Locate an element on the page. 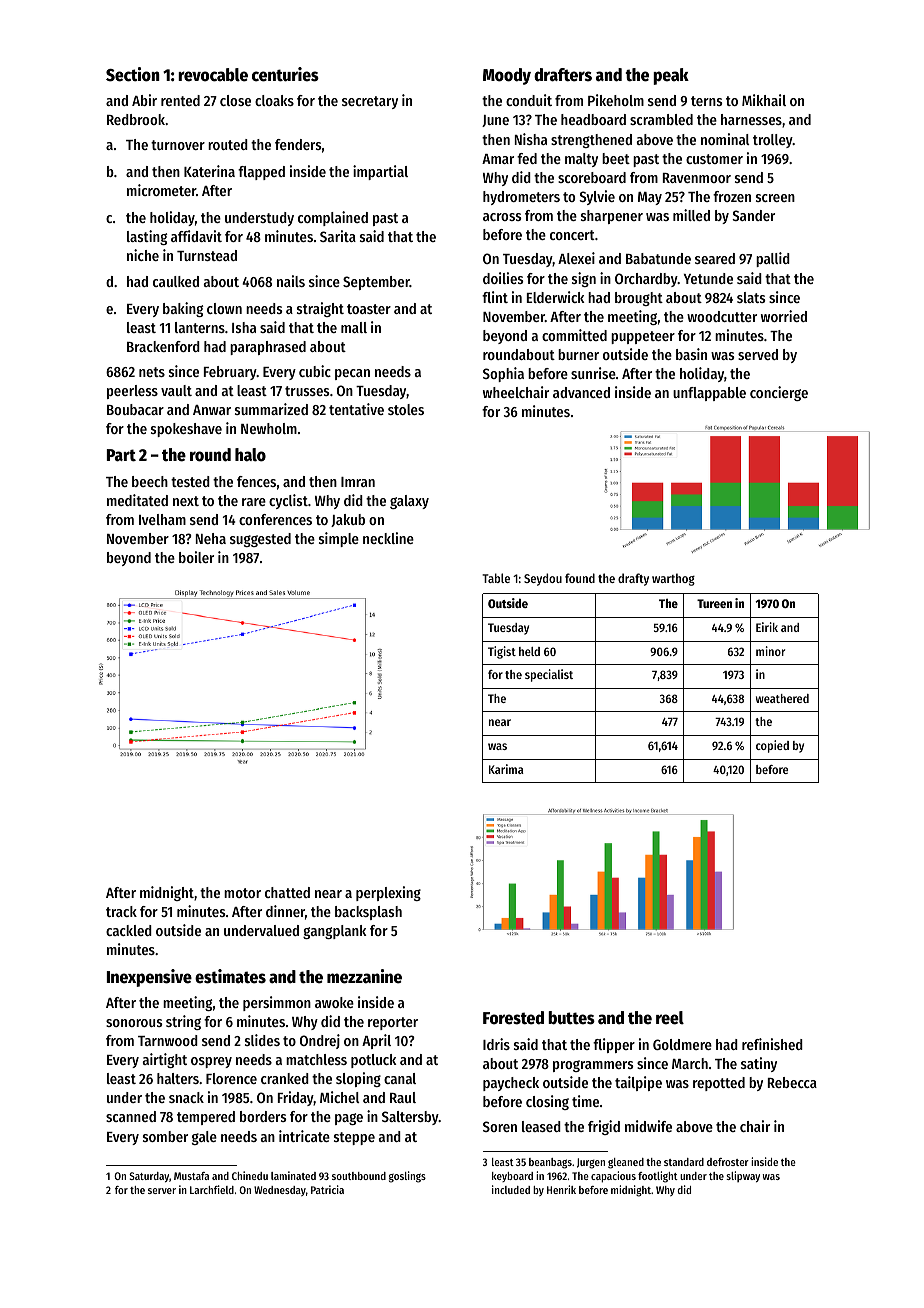  screen is located at coordinates (775, 198).
